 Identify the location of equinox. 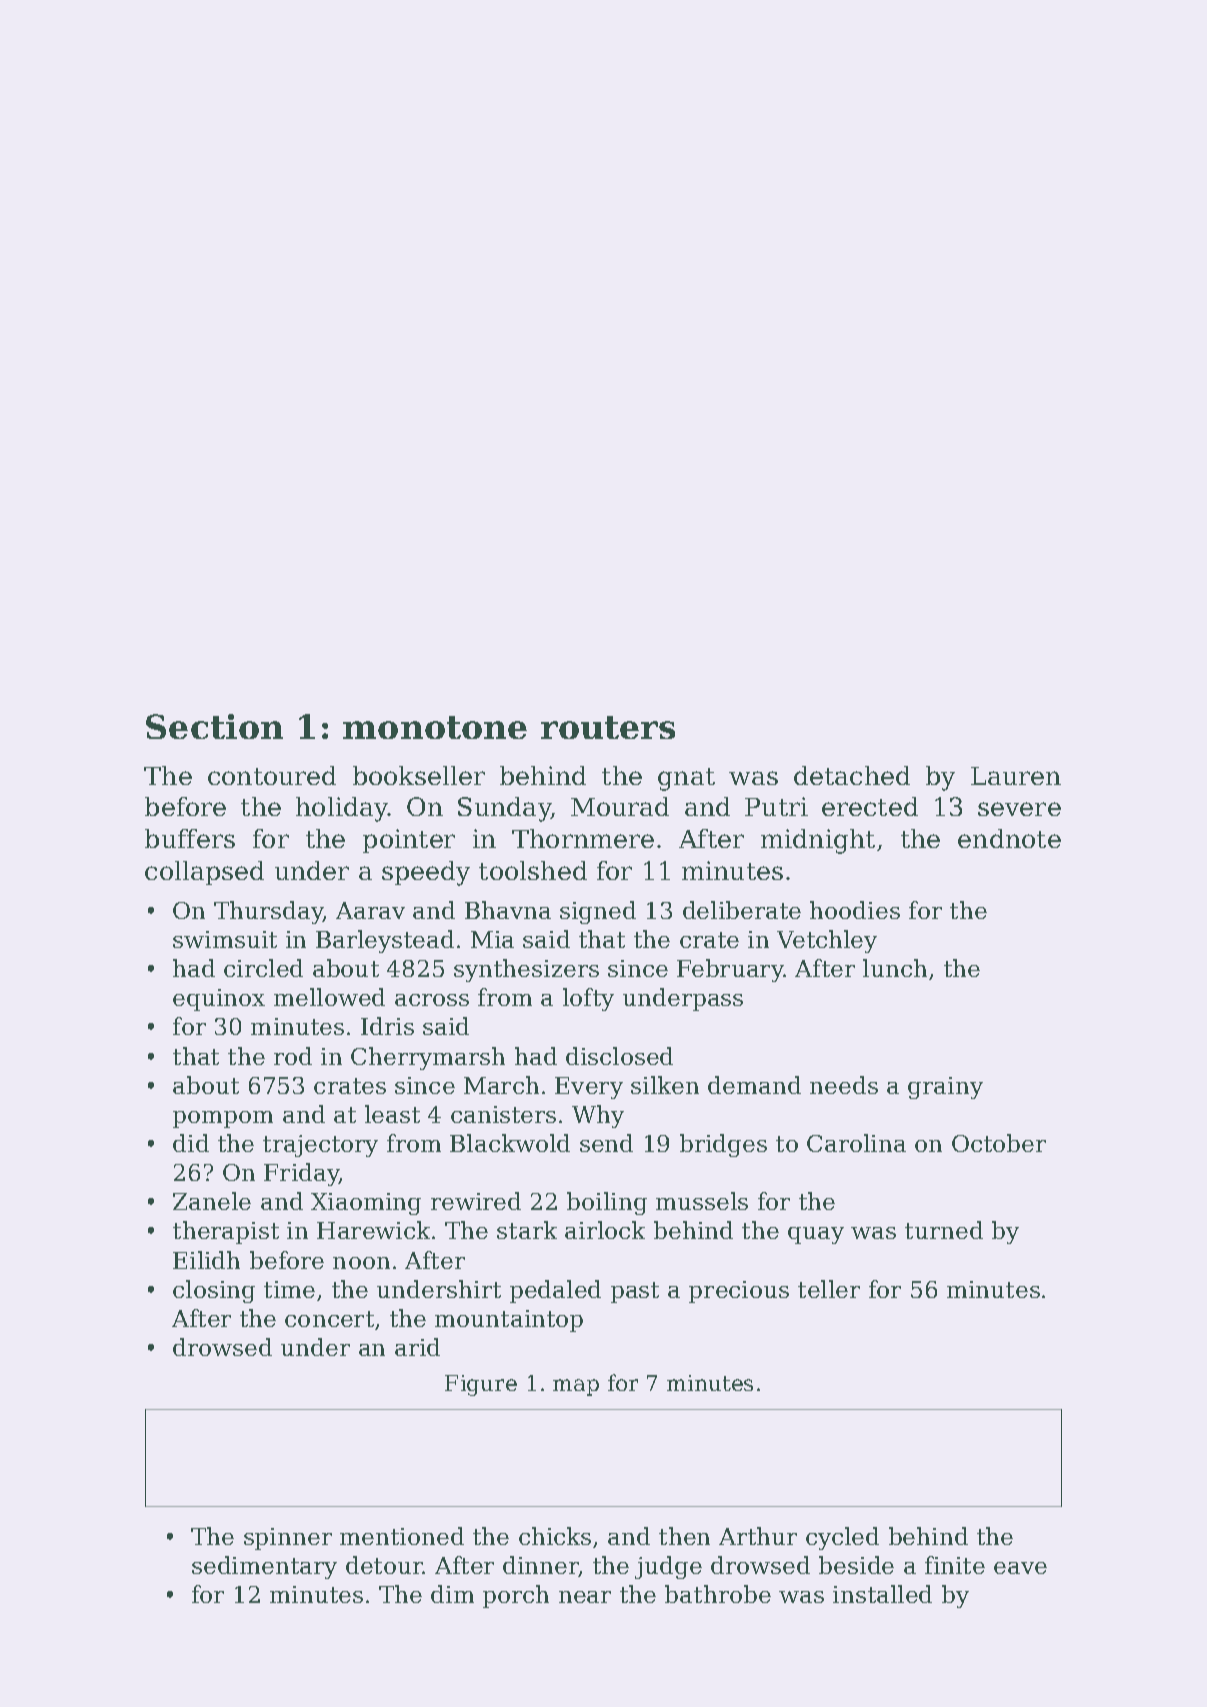
(219, 1000).
